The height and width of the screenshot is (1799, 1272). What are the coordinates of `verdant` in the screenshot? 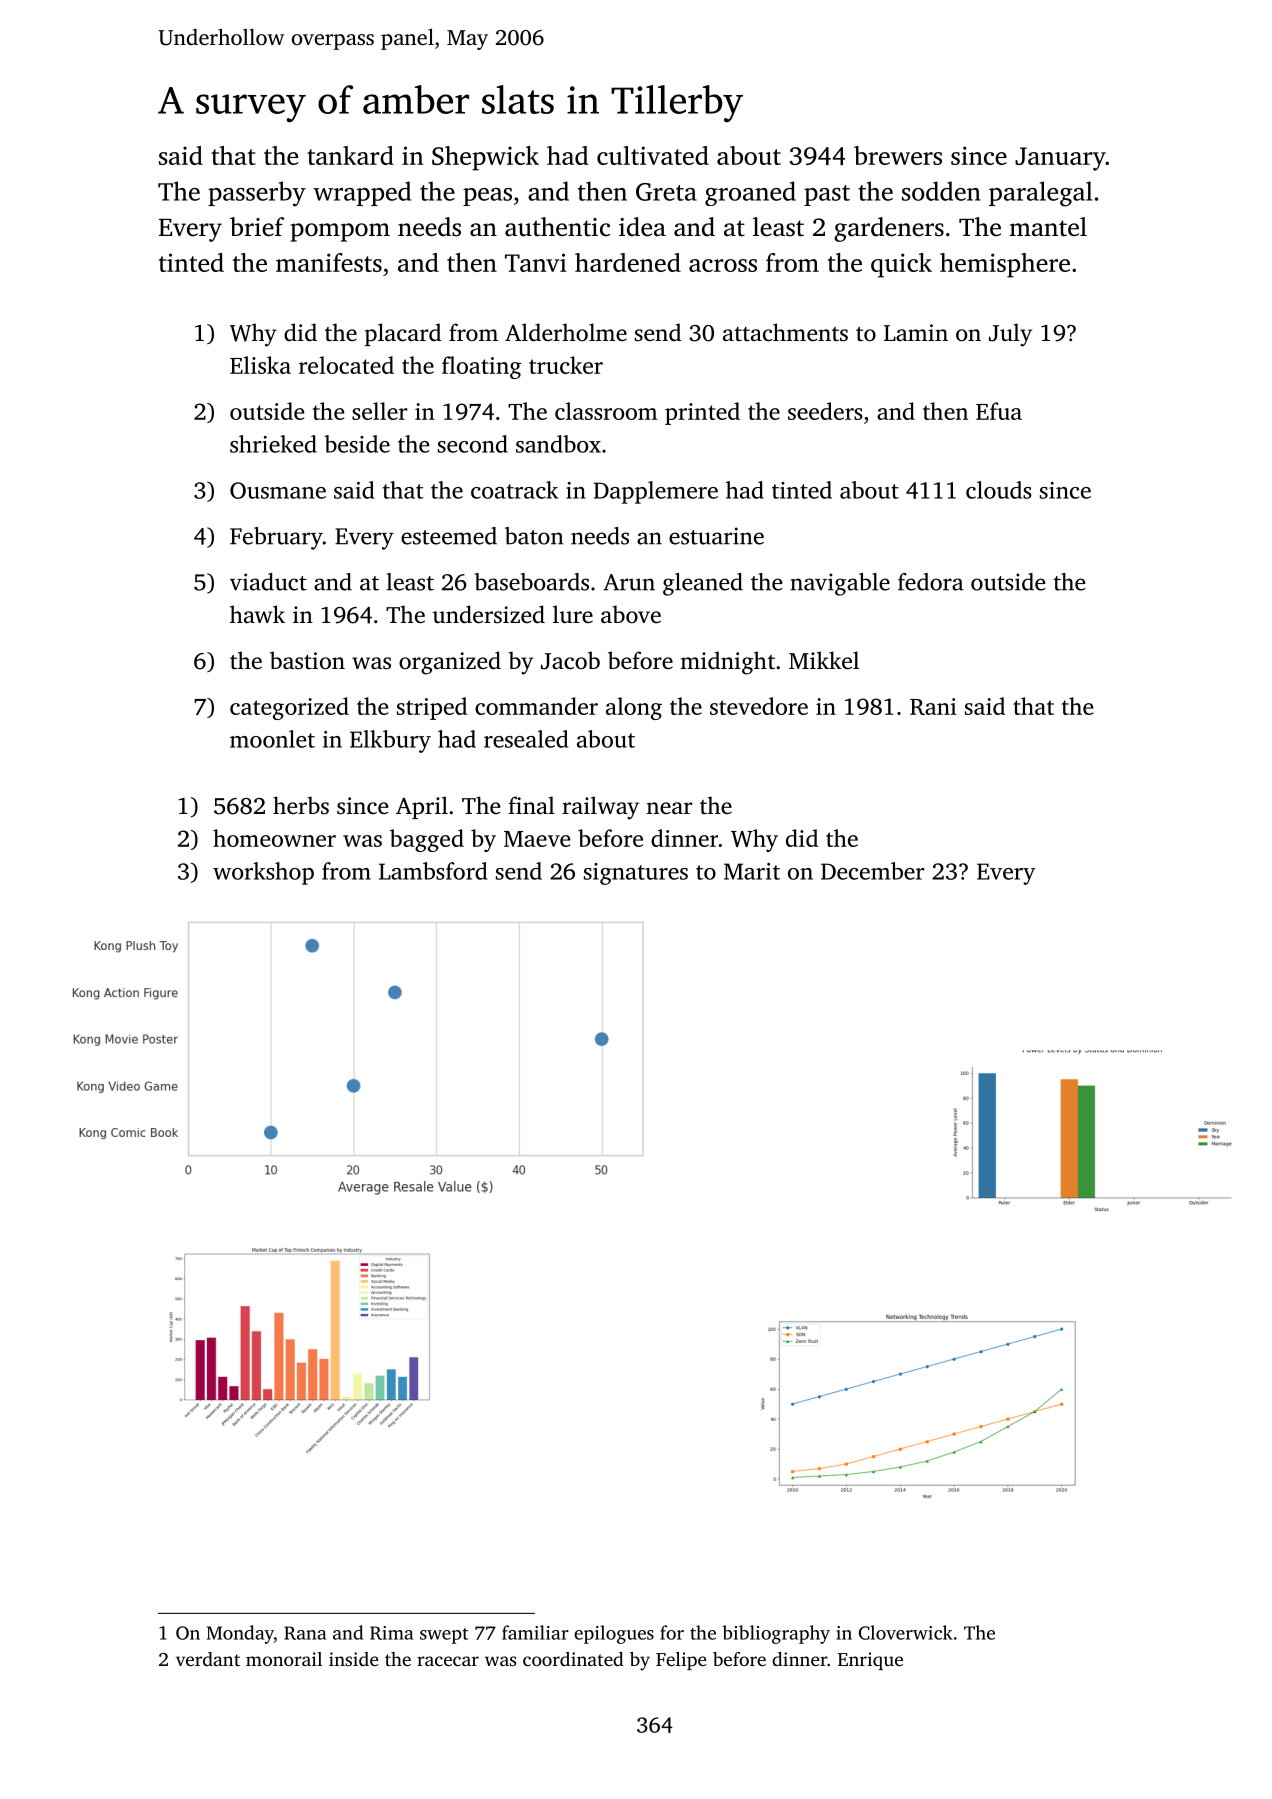 It's located at (208, 1659).
